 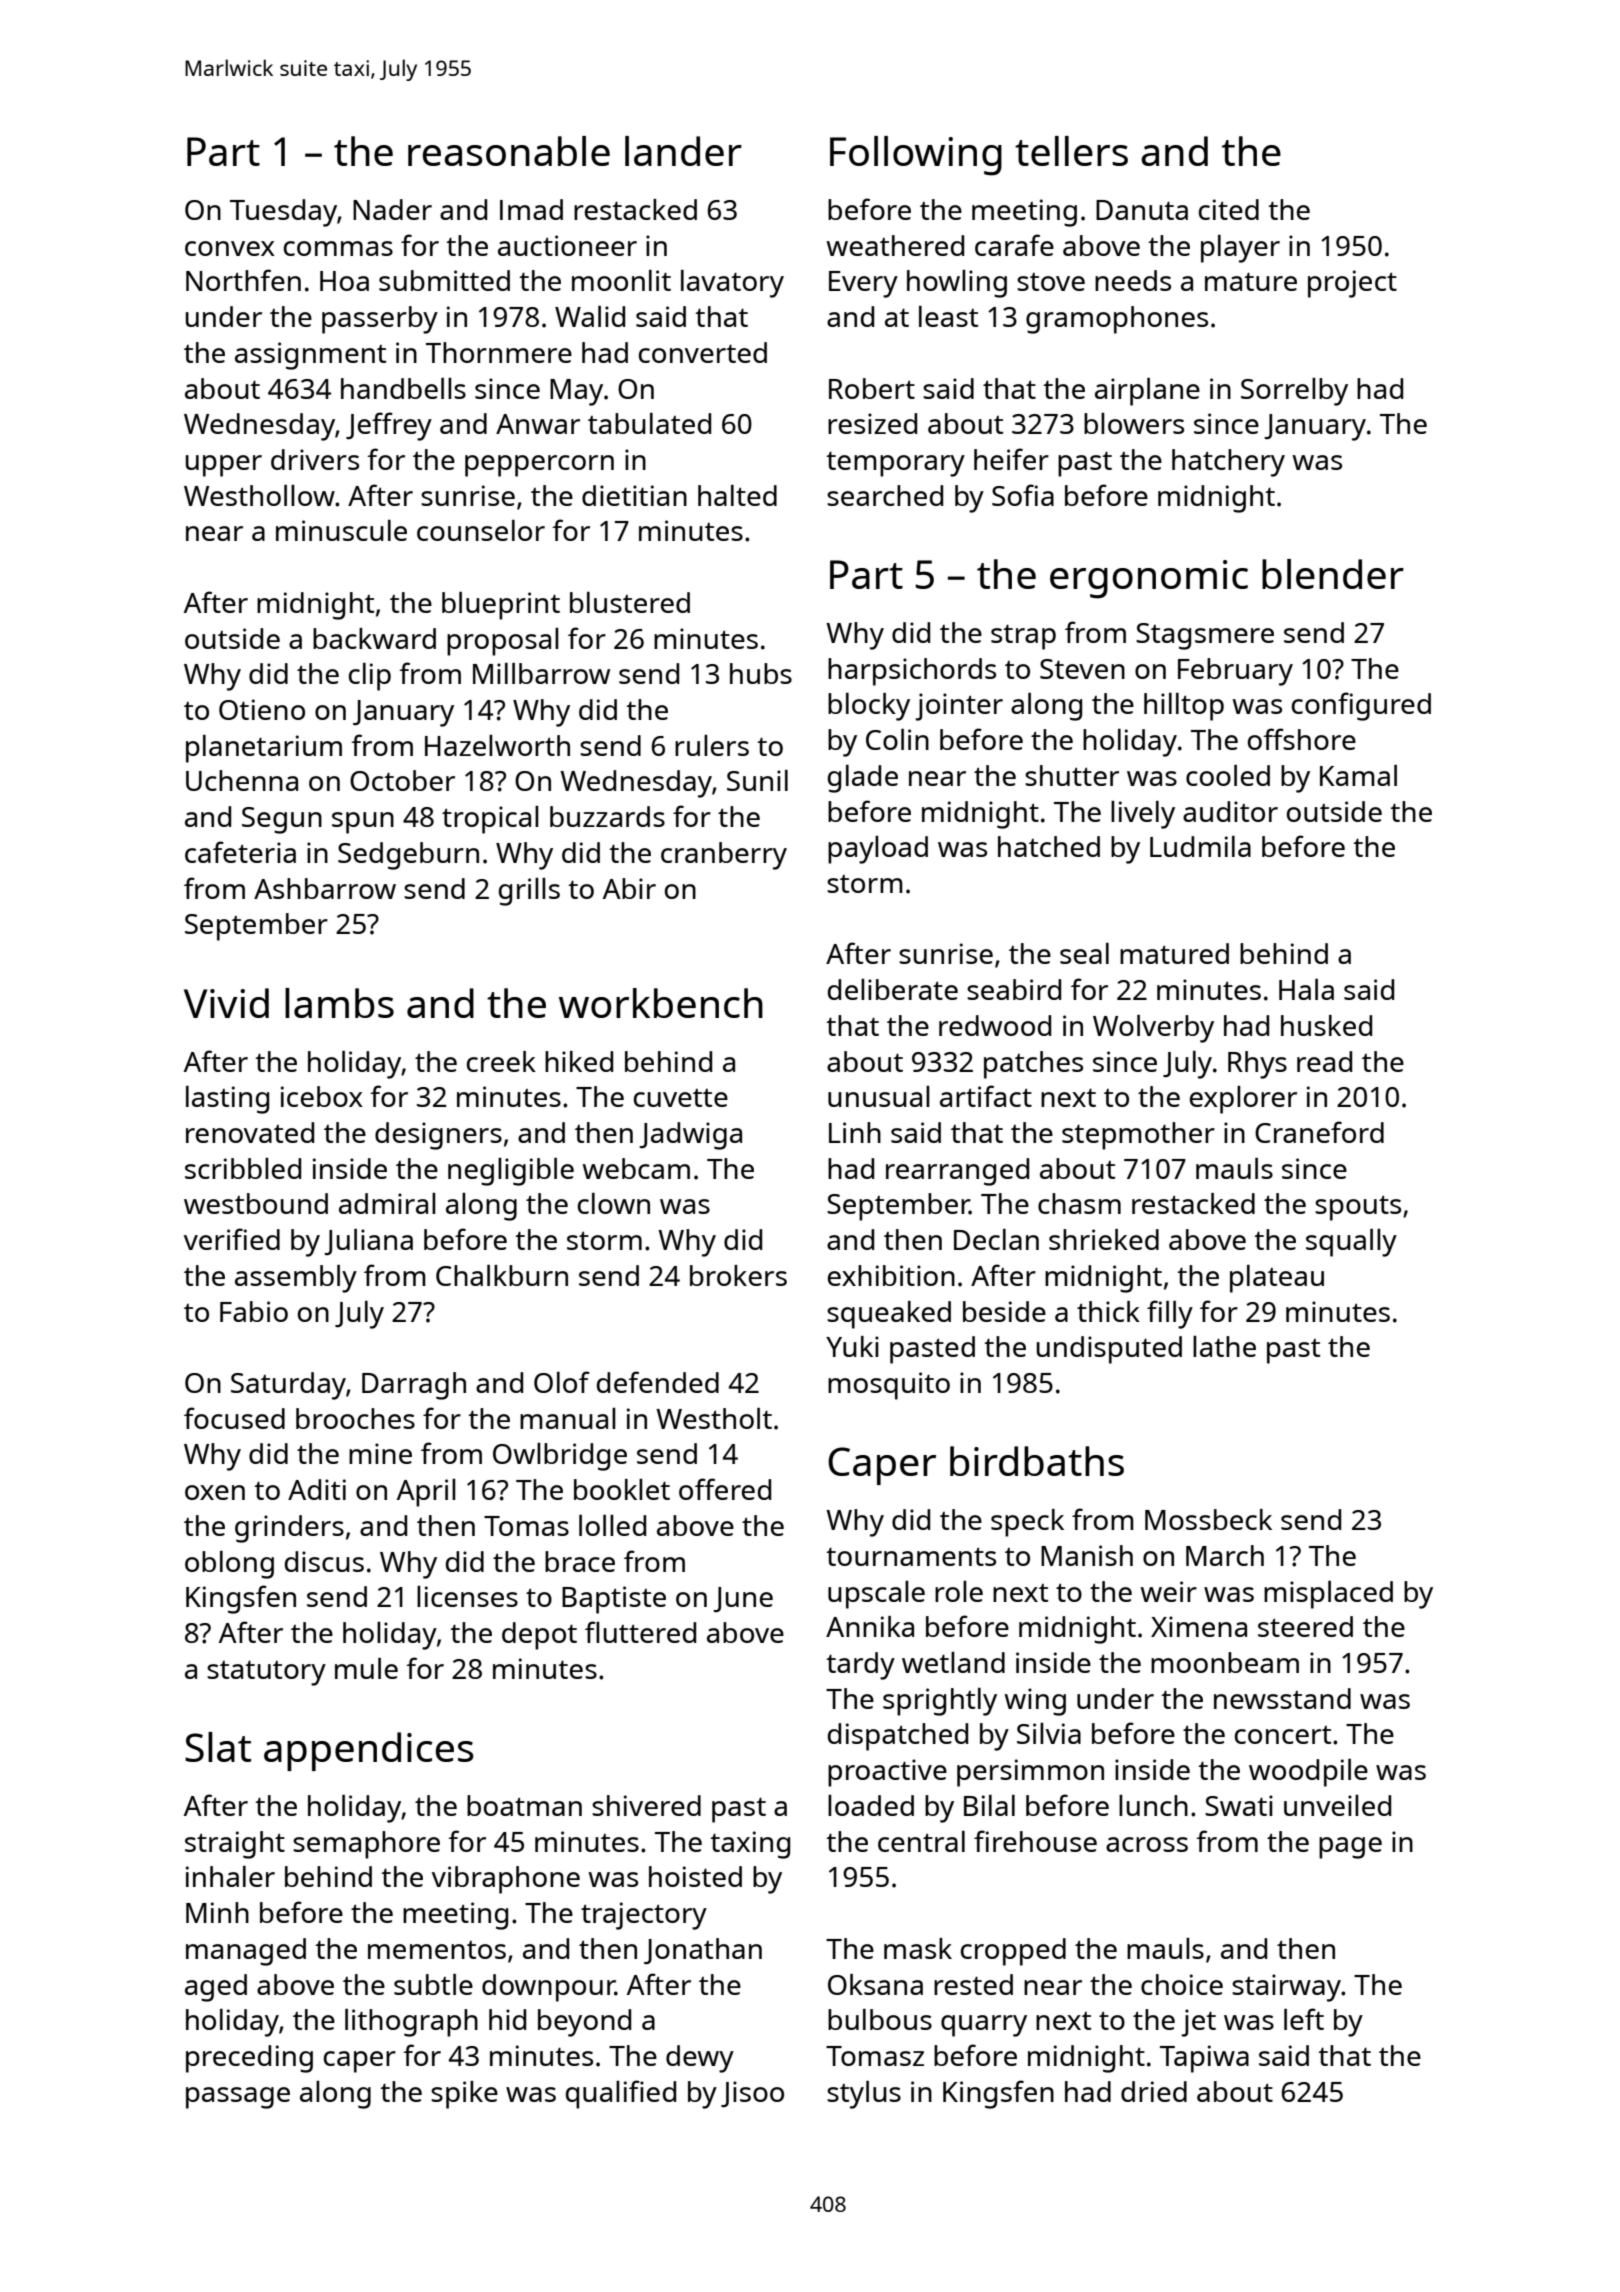 What do you see at coordinates (325, 888) in the screenshot?
I see `Ashbarrow` at bounding box center [325, 888].
